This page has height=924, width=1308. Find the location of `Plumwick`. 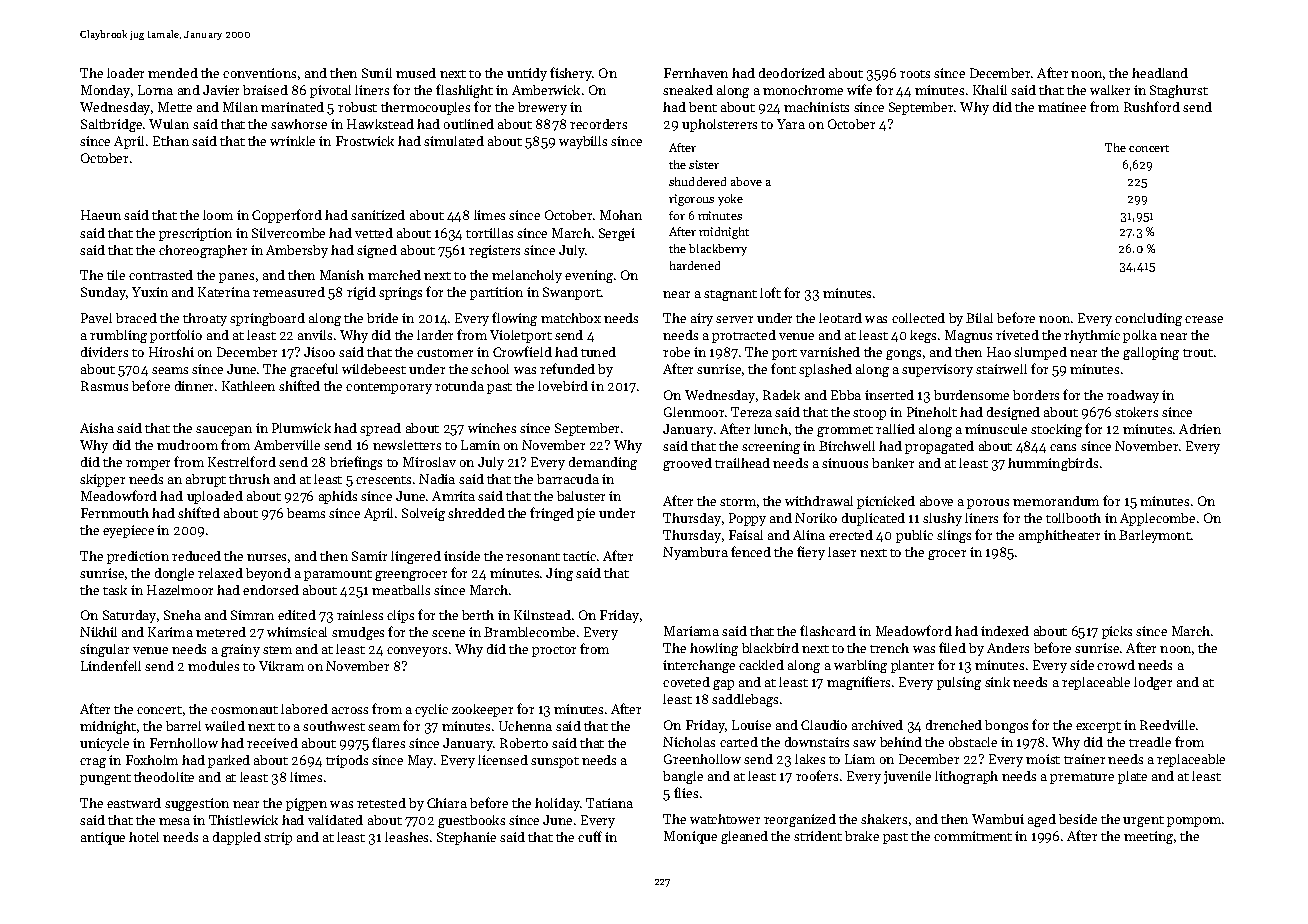

Plumwick is located at coordinates (301, 428).
